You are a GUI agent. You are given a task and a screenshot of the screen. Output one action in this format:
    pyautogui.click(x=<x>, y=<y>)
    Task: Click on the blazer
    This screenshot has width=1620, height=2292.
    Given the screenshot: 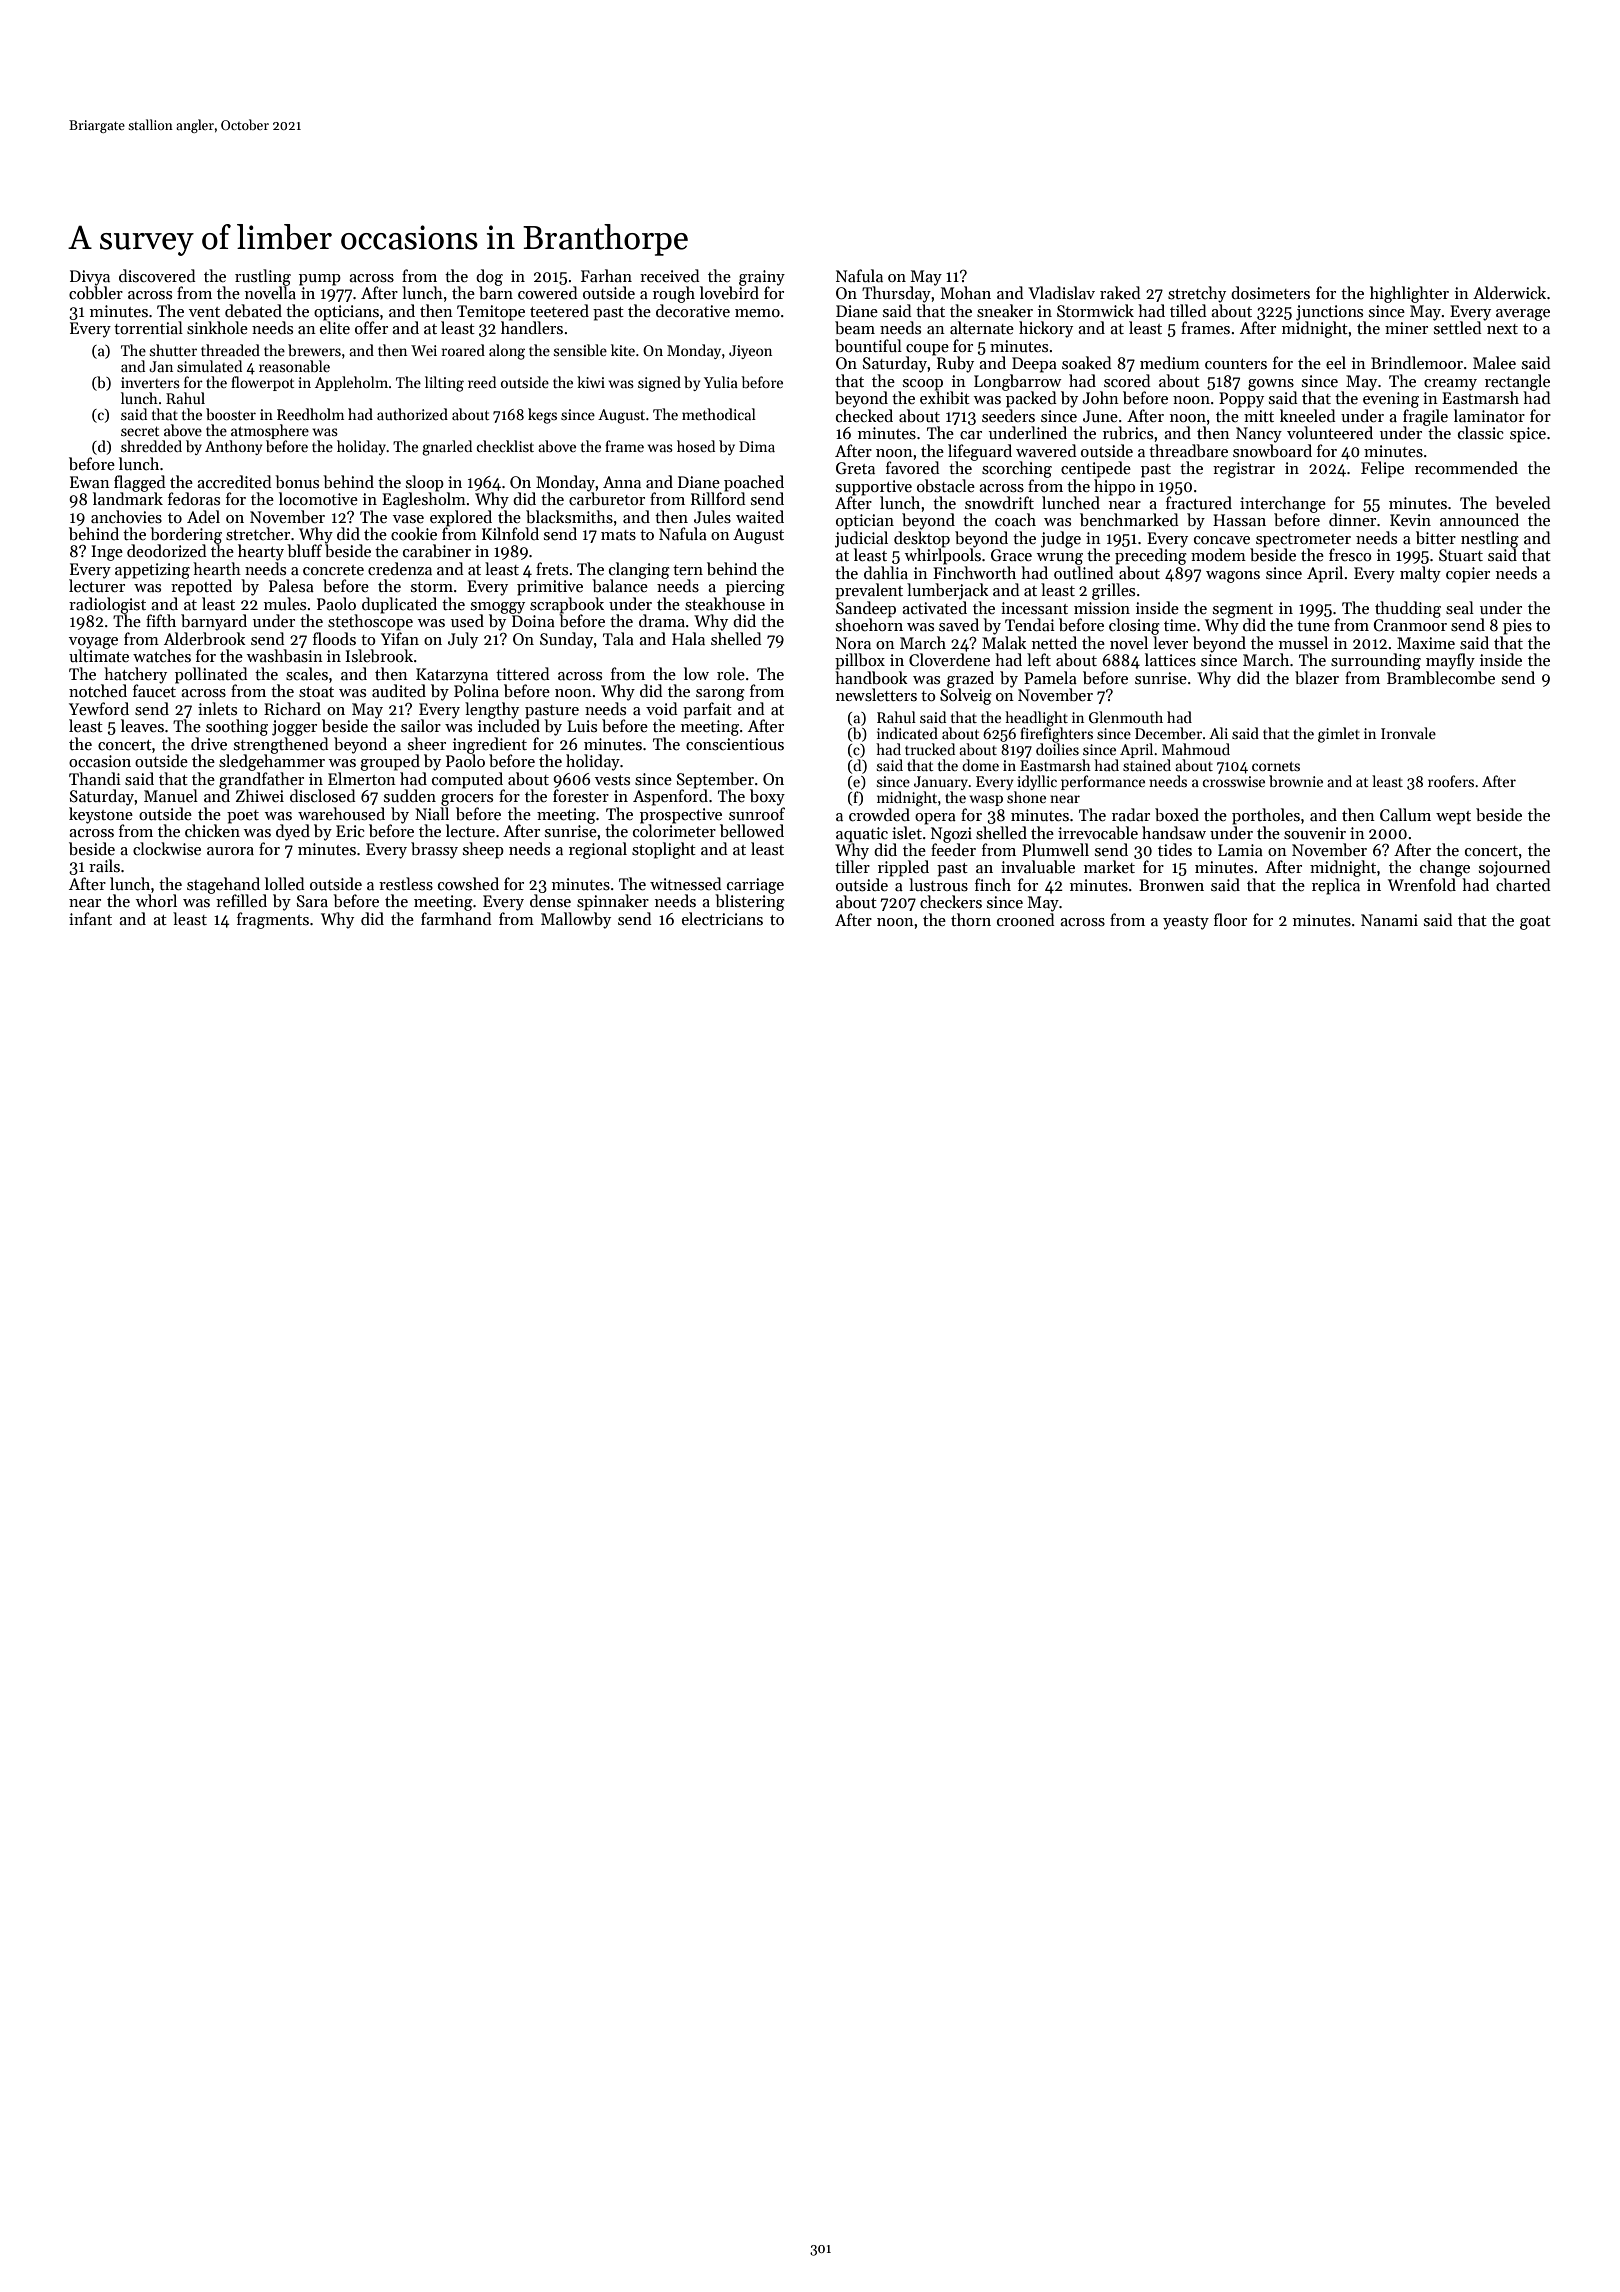 What is the action you would take?
    pyautogui.click(x=1317, y=677)
